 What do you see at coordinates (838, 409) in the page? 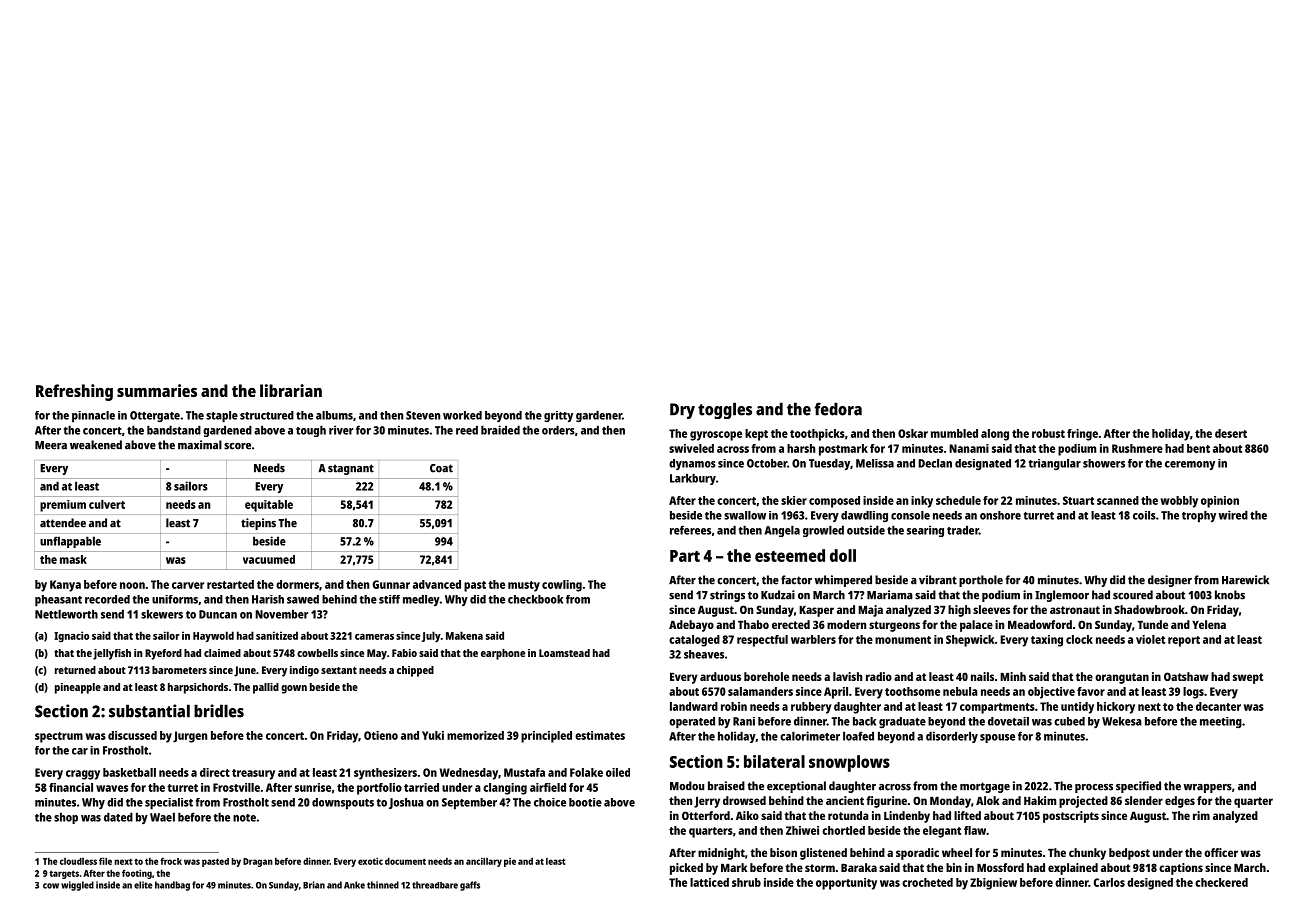
I see `fedora` at bounding box center [838, 409].
